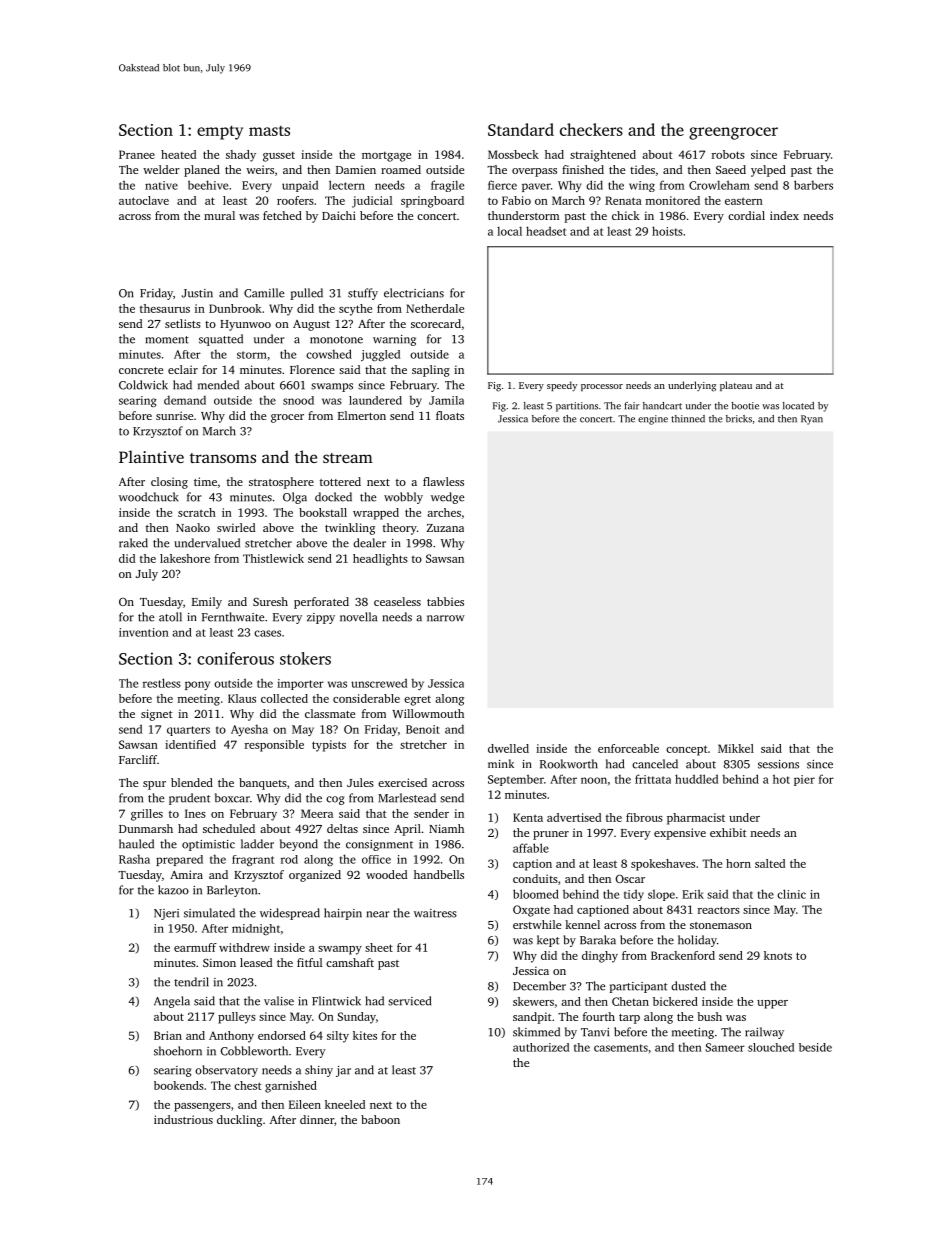  I want to click on index, so click(784, 215).
